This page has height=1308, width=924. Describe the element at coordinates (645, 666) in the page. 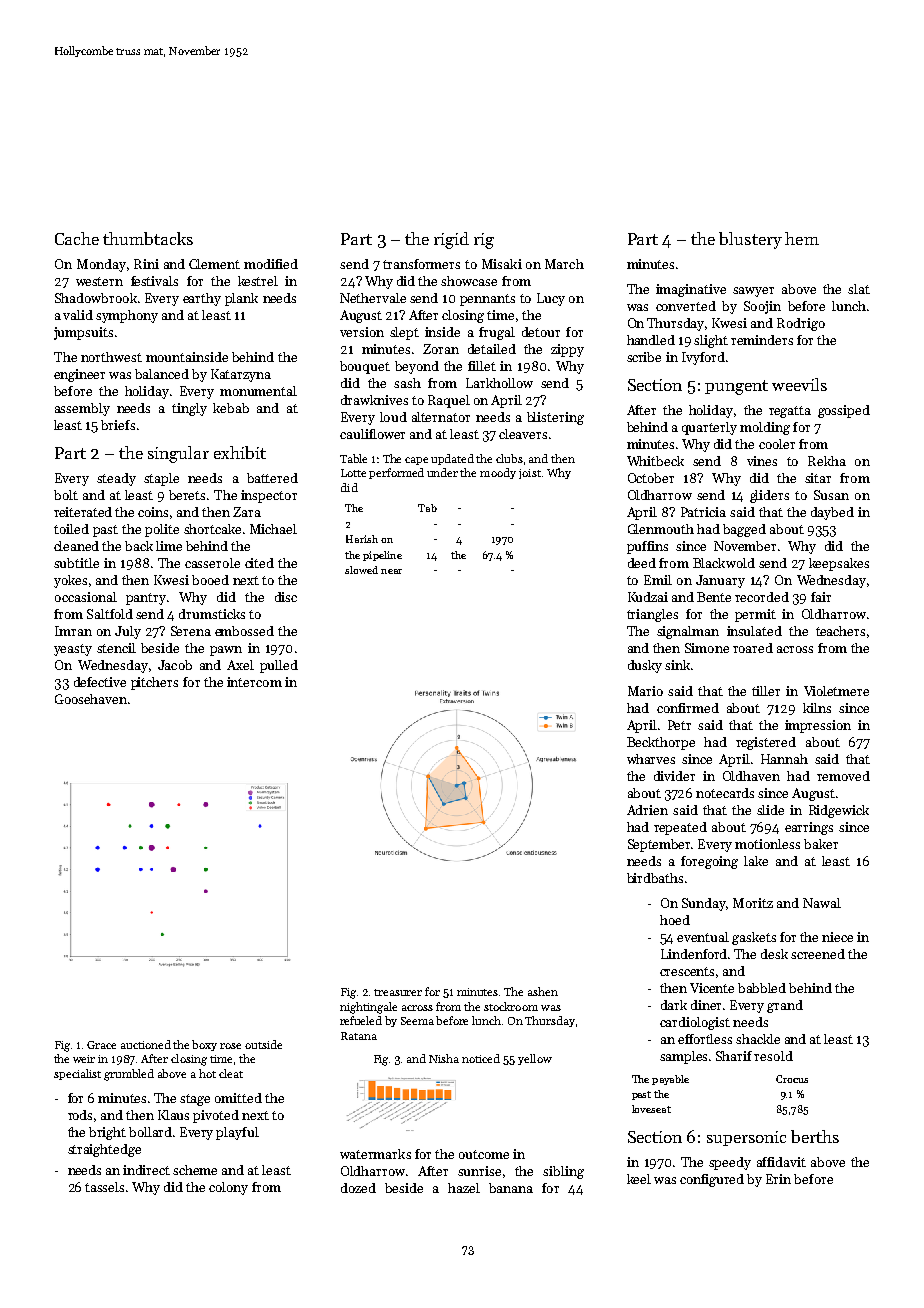

I see `dusky` at that location.
